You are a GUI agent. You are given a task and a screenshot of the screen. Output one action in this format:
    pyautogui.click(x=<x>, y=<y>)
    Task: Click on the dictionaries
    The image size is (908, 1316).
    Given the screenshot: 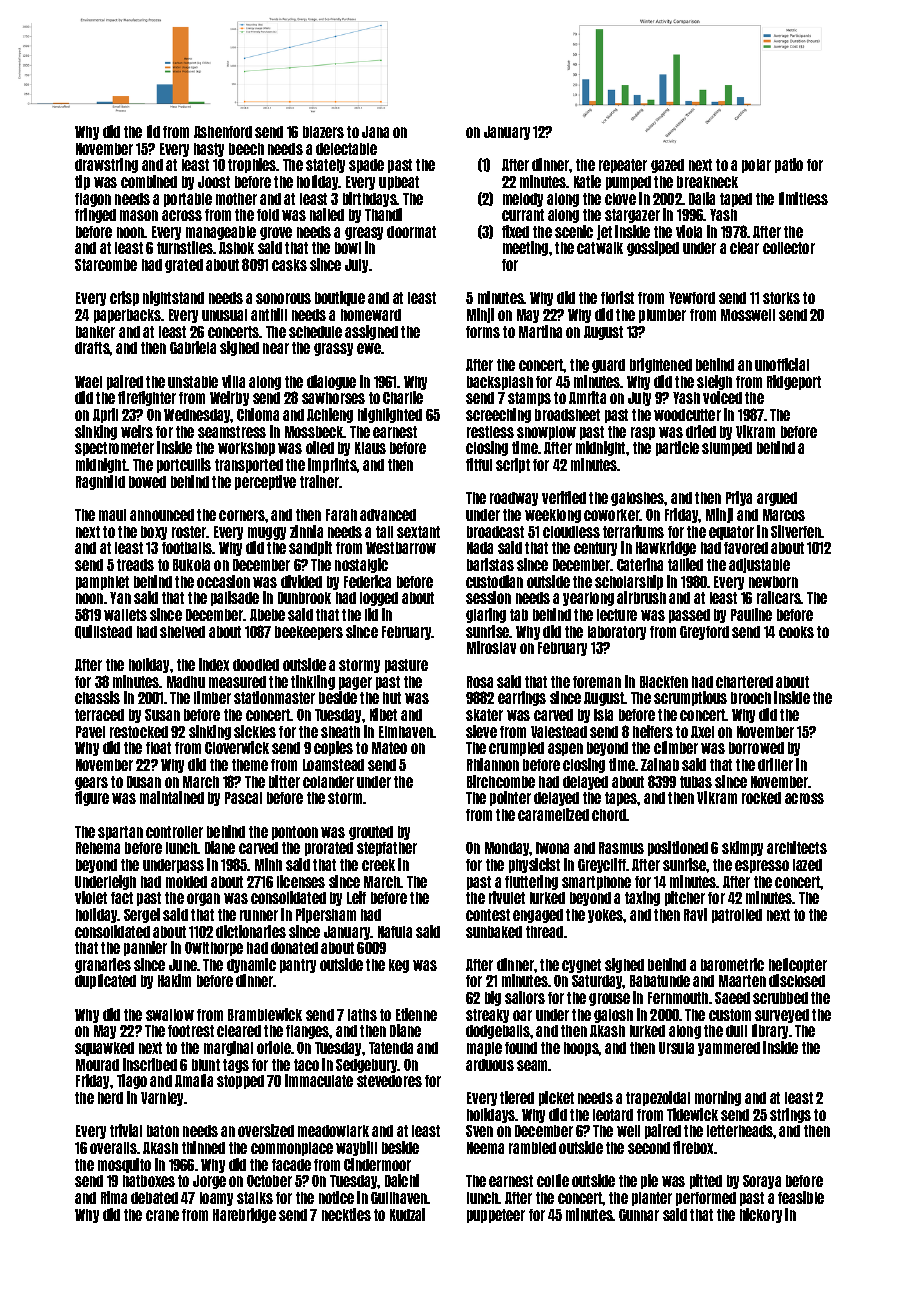 What is the action you would take?
    pyautogui.click(x=251, y=931)
